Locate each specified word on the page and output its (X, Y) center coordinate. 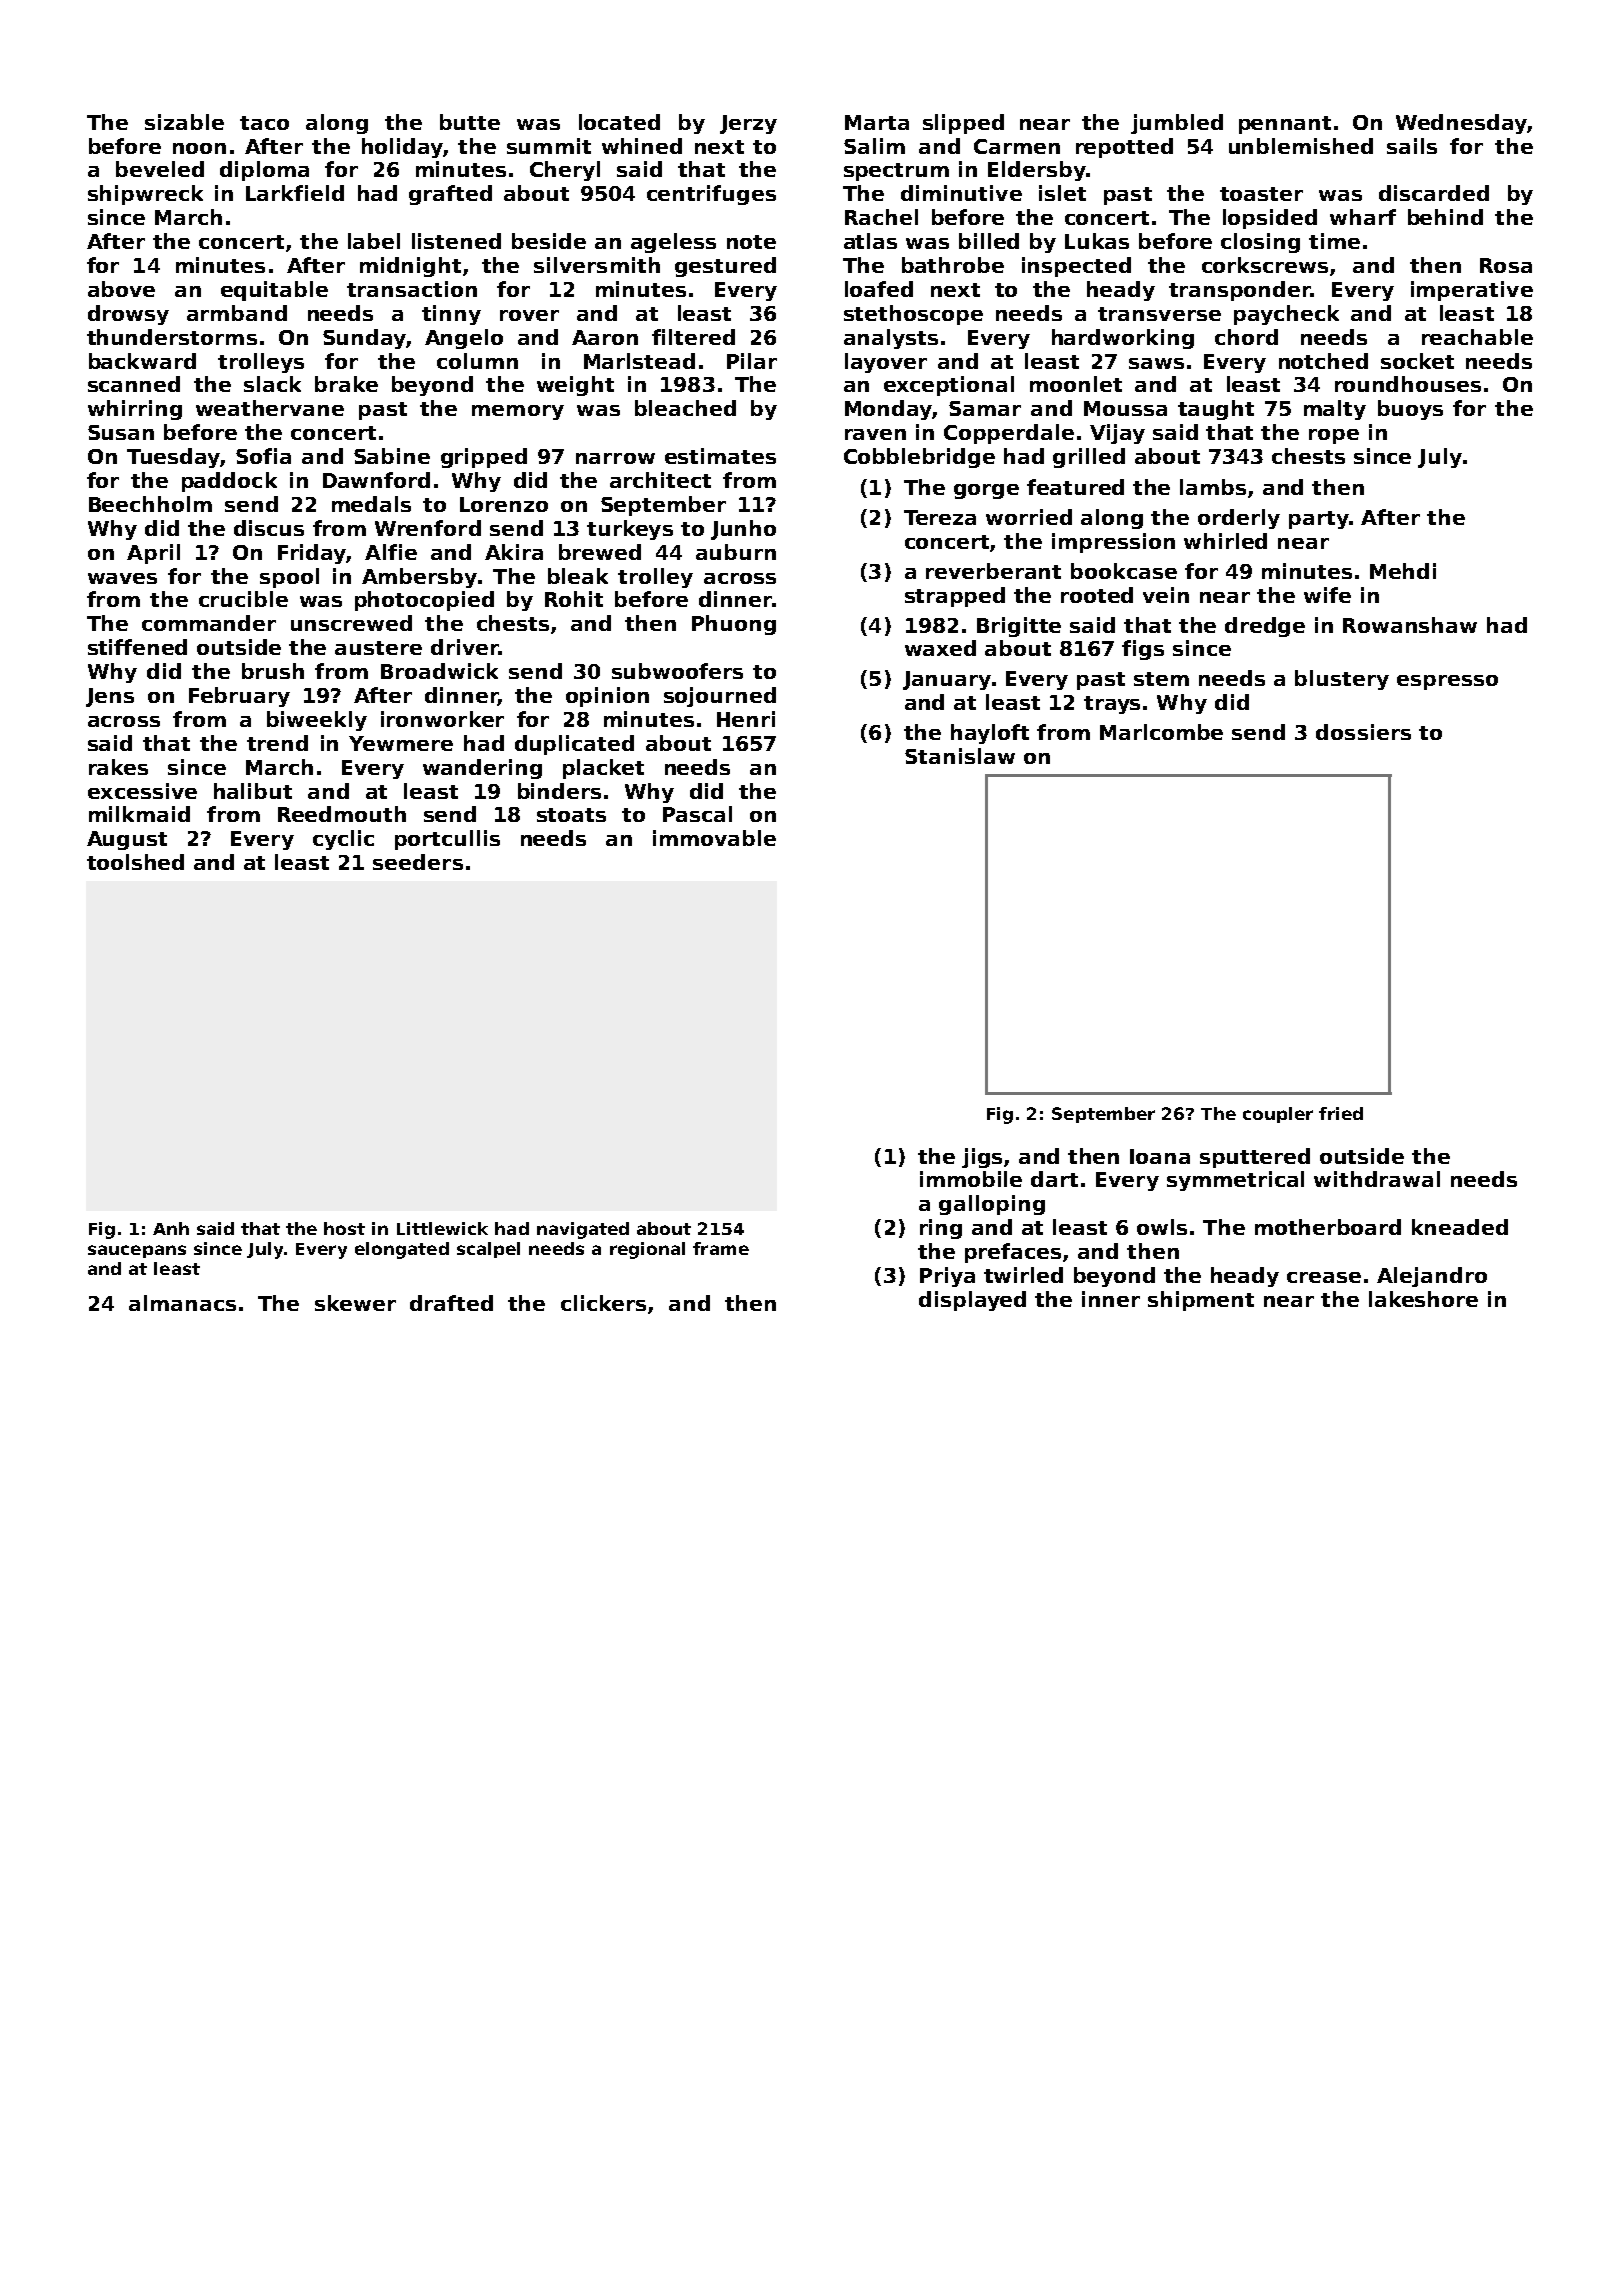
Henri (746, 719)
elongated (402, 1250)
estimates (720, 456)
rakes (118, 767)
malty (1335, 410)
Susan (121, 432)
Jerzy (748, 124)
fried (1341, 1113)
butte (470, 122)
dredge (1265, 627)
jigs (982, 1158)
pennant (1285, 125)
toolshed (135, 862)
